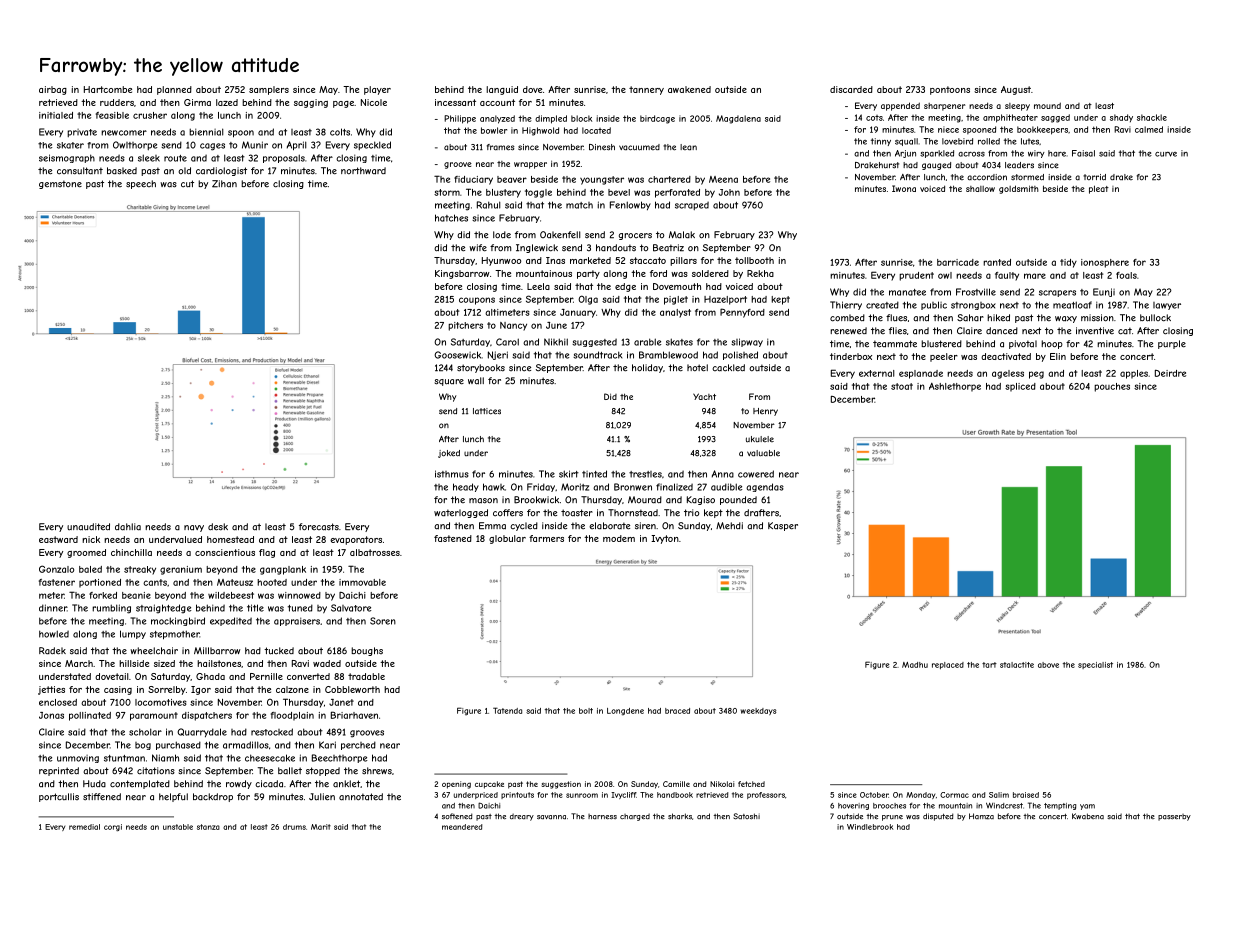 The width and height of the screenshot is (1233, 952). I want to click on languid, so click(502, 90).
